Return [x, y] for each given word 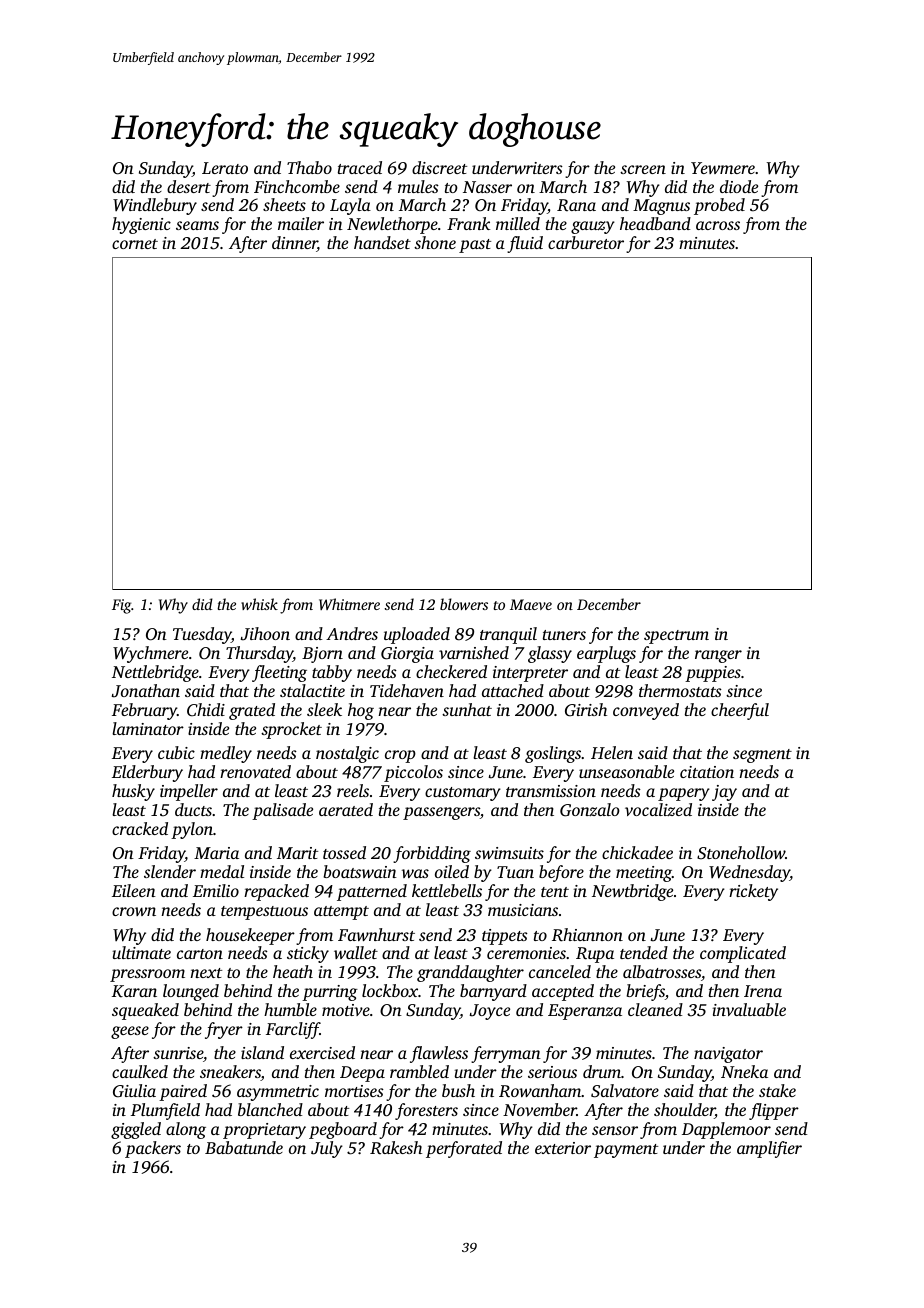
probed [719, 206]
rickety [753, 892]
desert [189, 186]
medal [222, 871]
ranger [718, 656]
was [415, 873]
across [718, 225]
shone [435, 242]
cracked [140, 828]
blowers [464, 604]
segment [762, 756]
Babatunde [244, 1147]
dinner [294, 244]
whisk [259, 604]
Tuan [515, 872]
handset [382, 242]
